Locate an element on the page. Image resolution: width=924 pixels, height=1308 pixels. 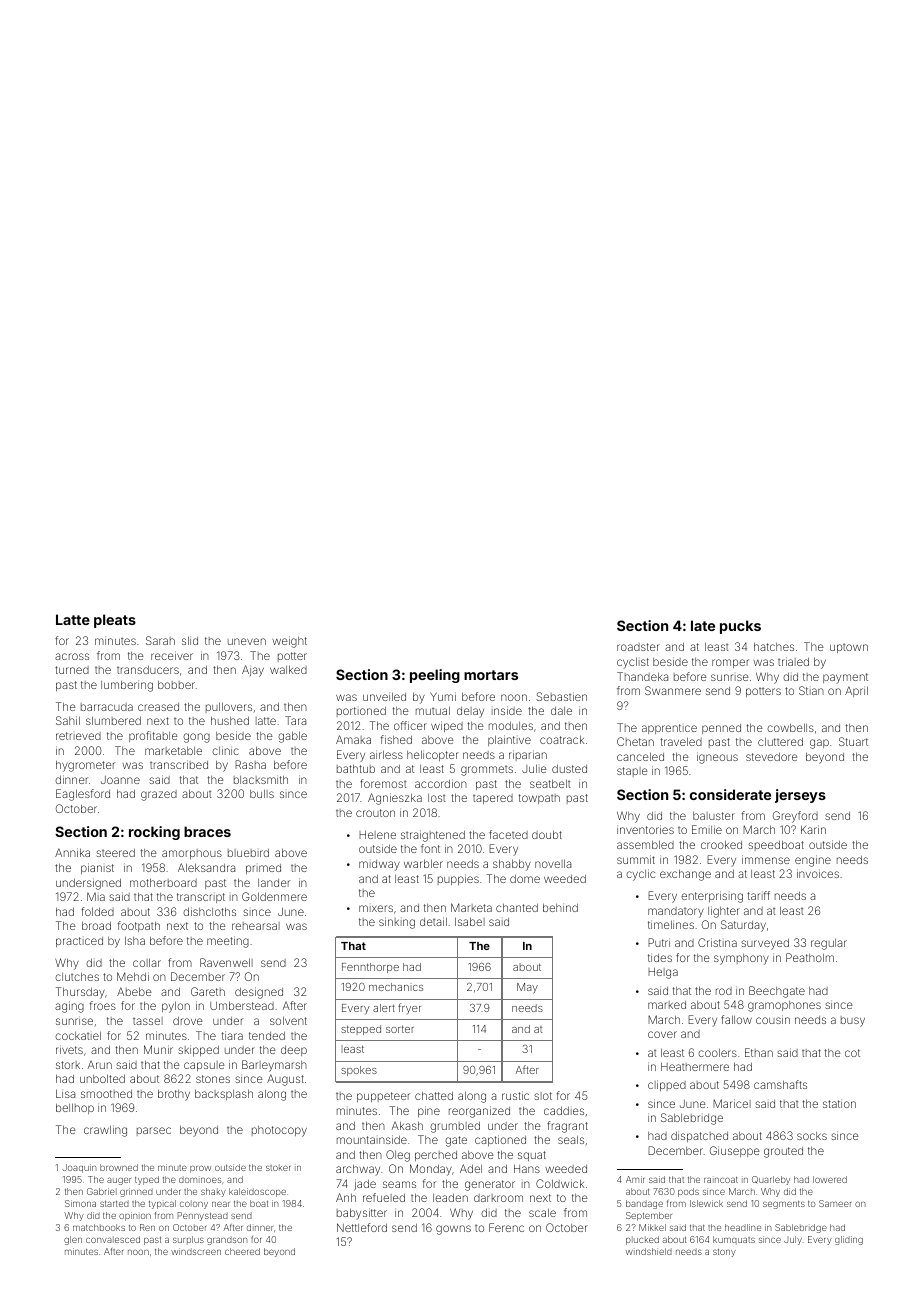
weight is located at coordinates (289, 642).
